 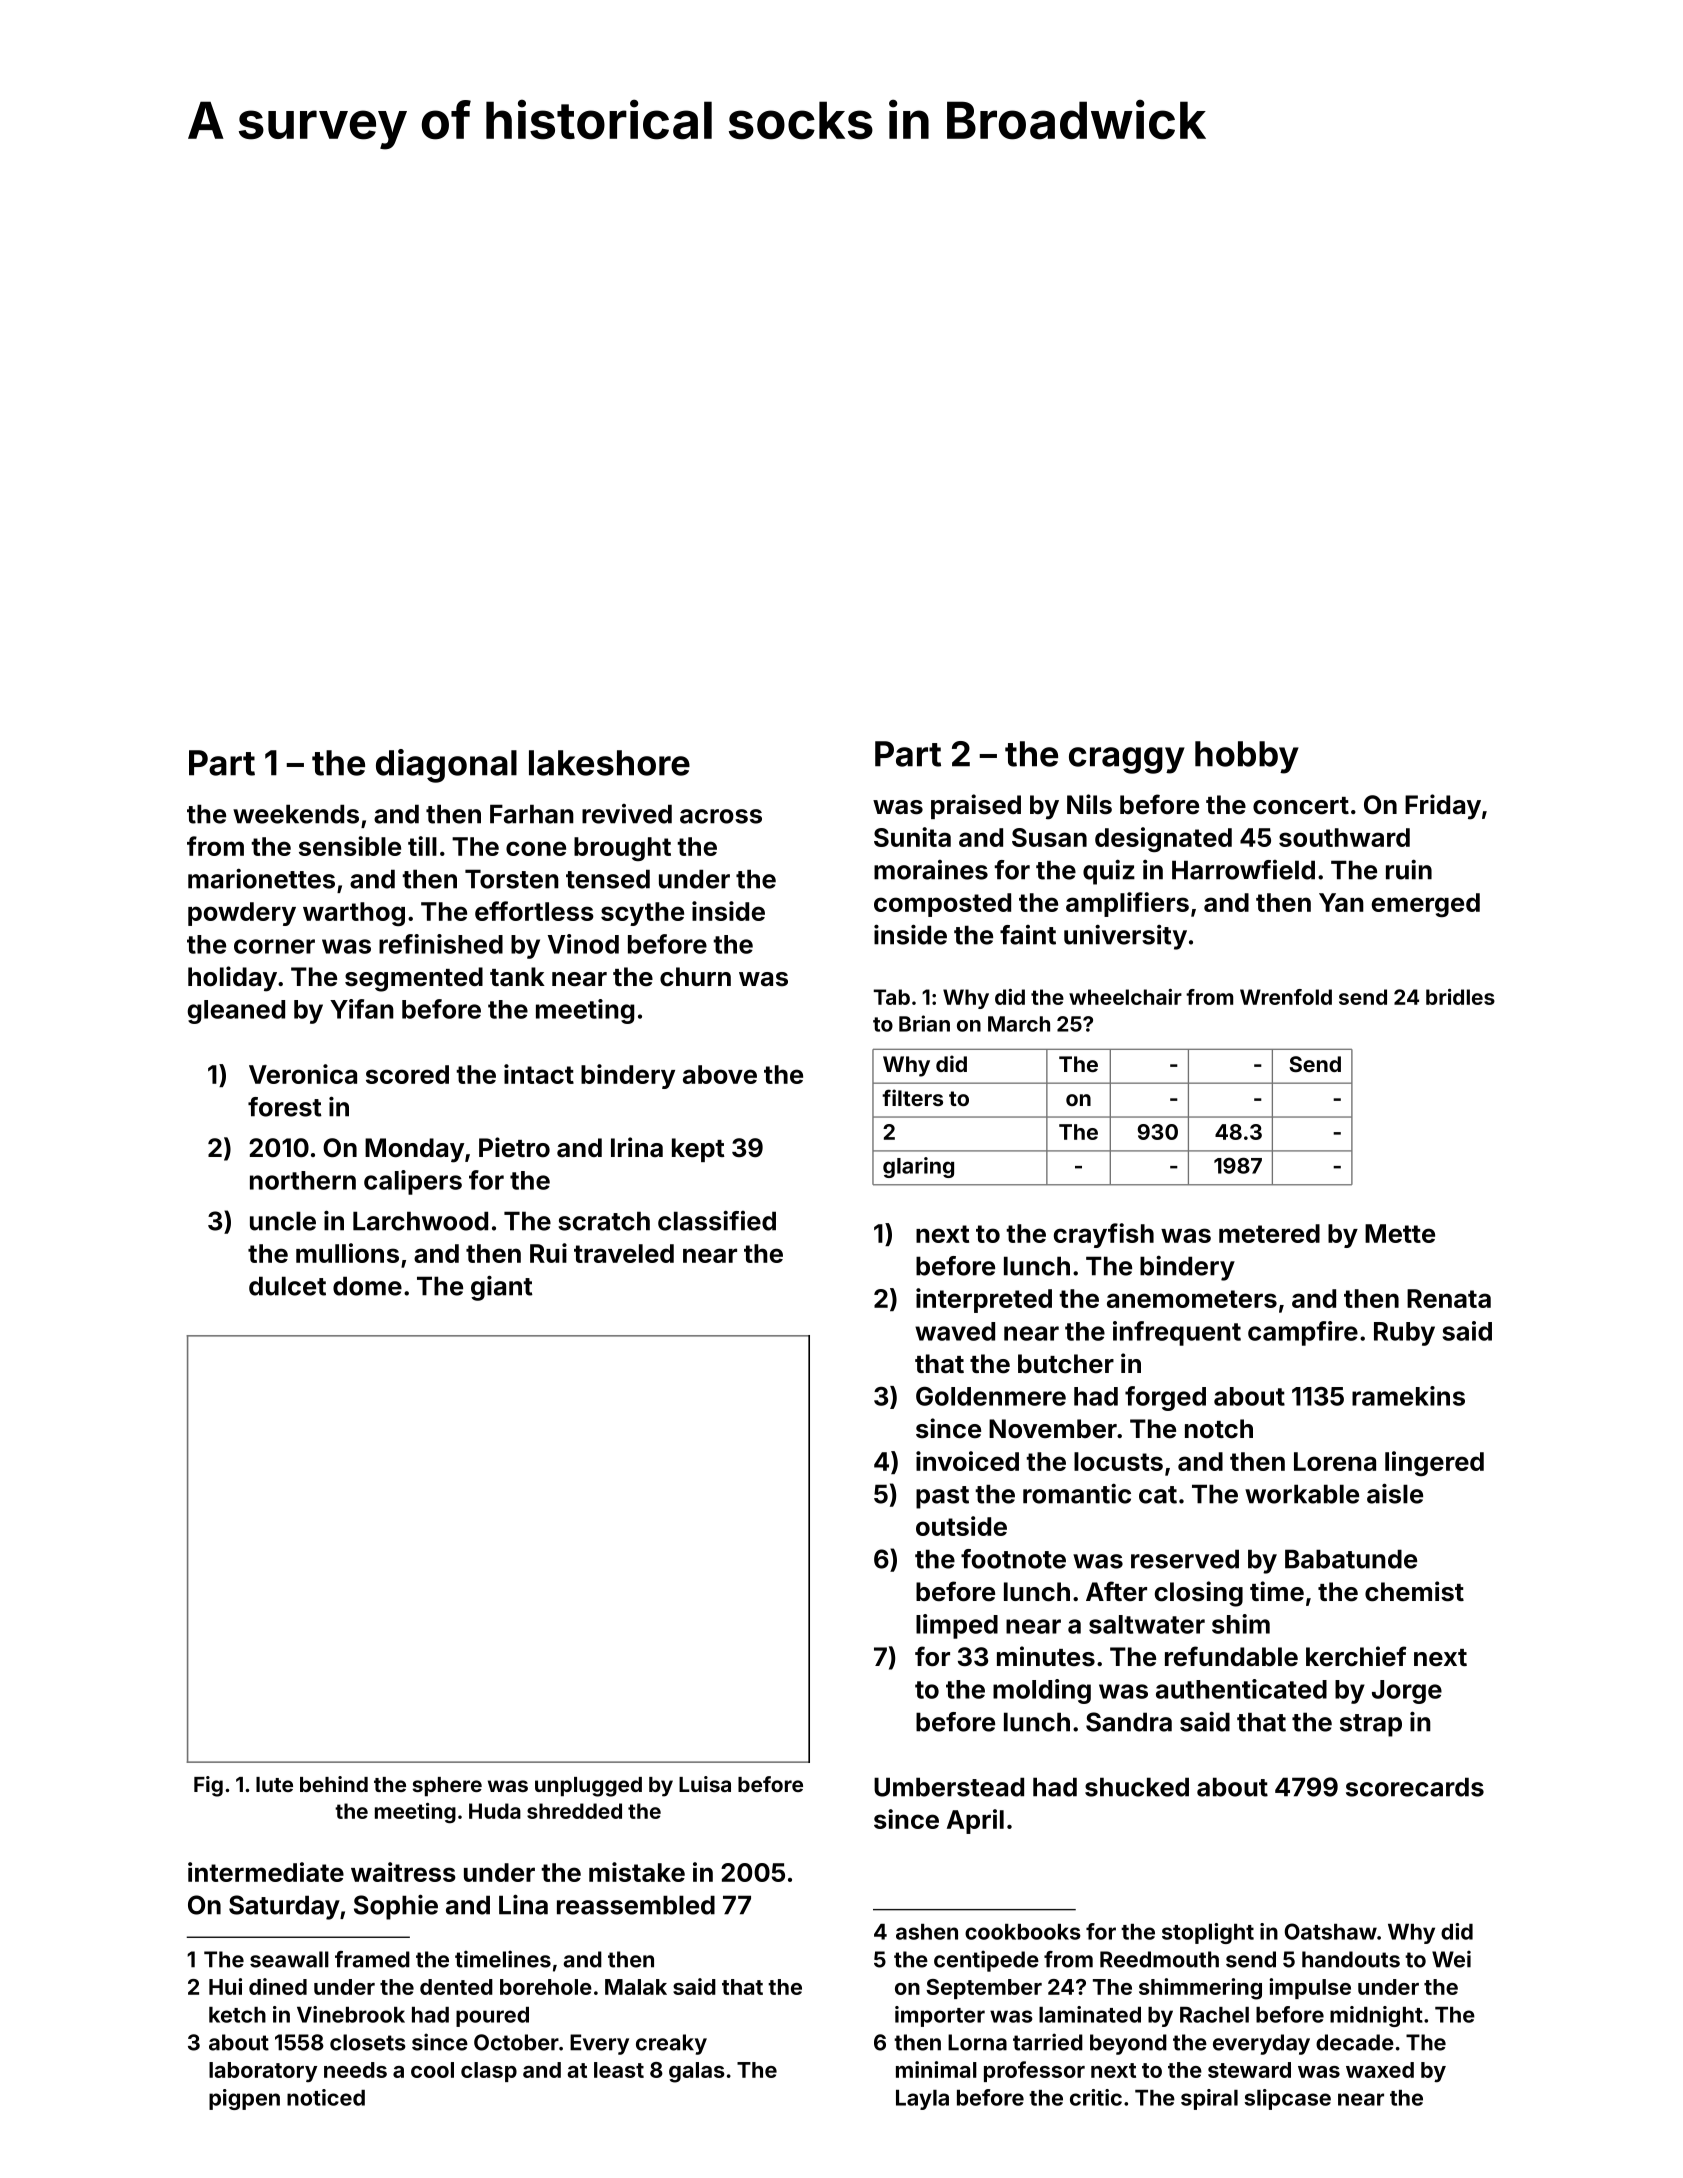 What do you see at coordinates (287, 1286) in the image?
I see `dulcet` at bounding box center [287, 1286].
